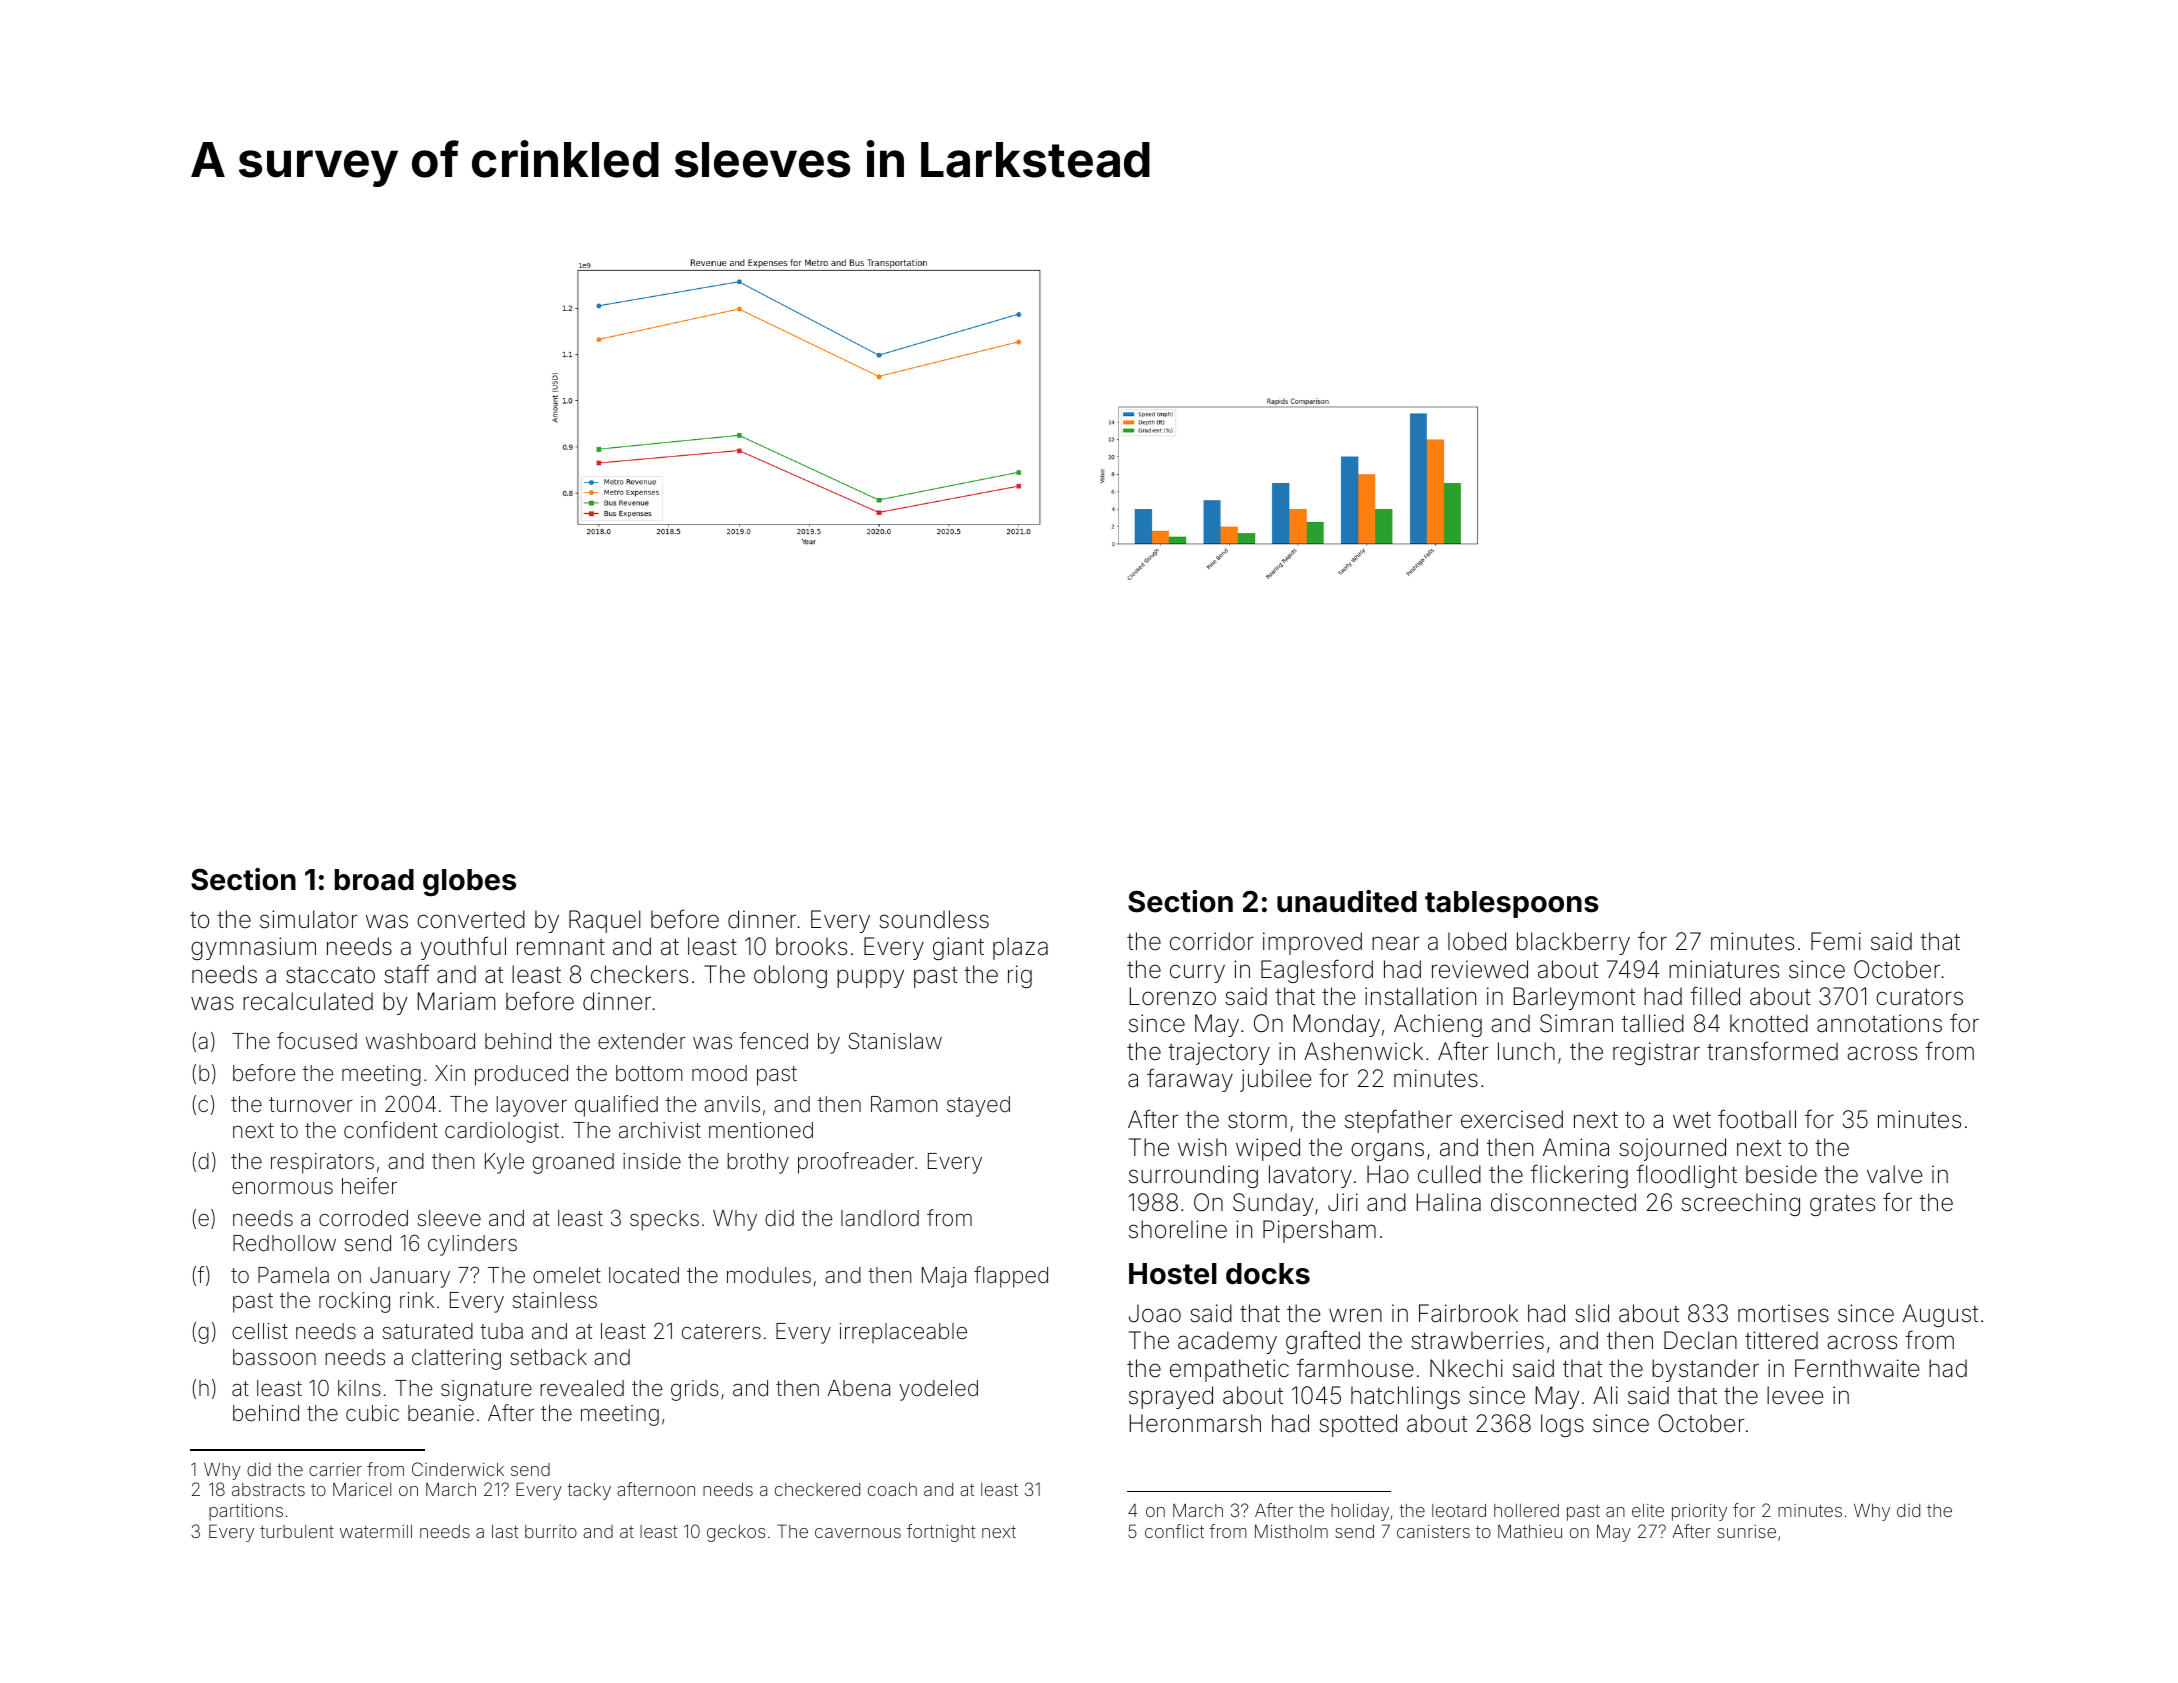 The width and height of the document is (2178, 1683). I want to click on stainless, so click(555, 1300).
